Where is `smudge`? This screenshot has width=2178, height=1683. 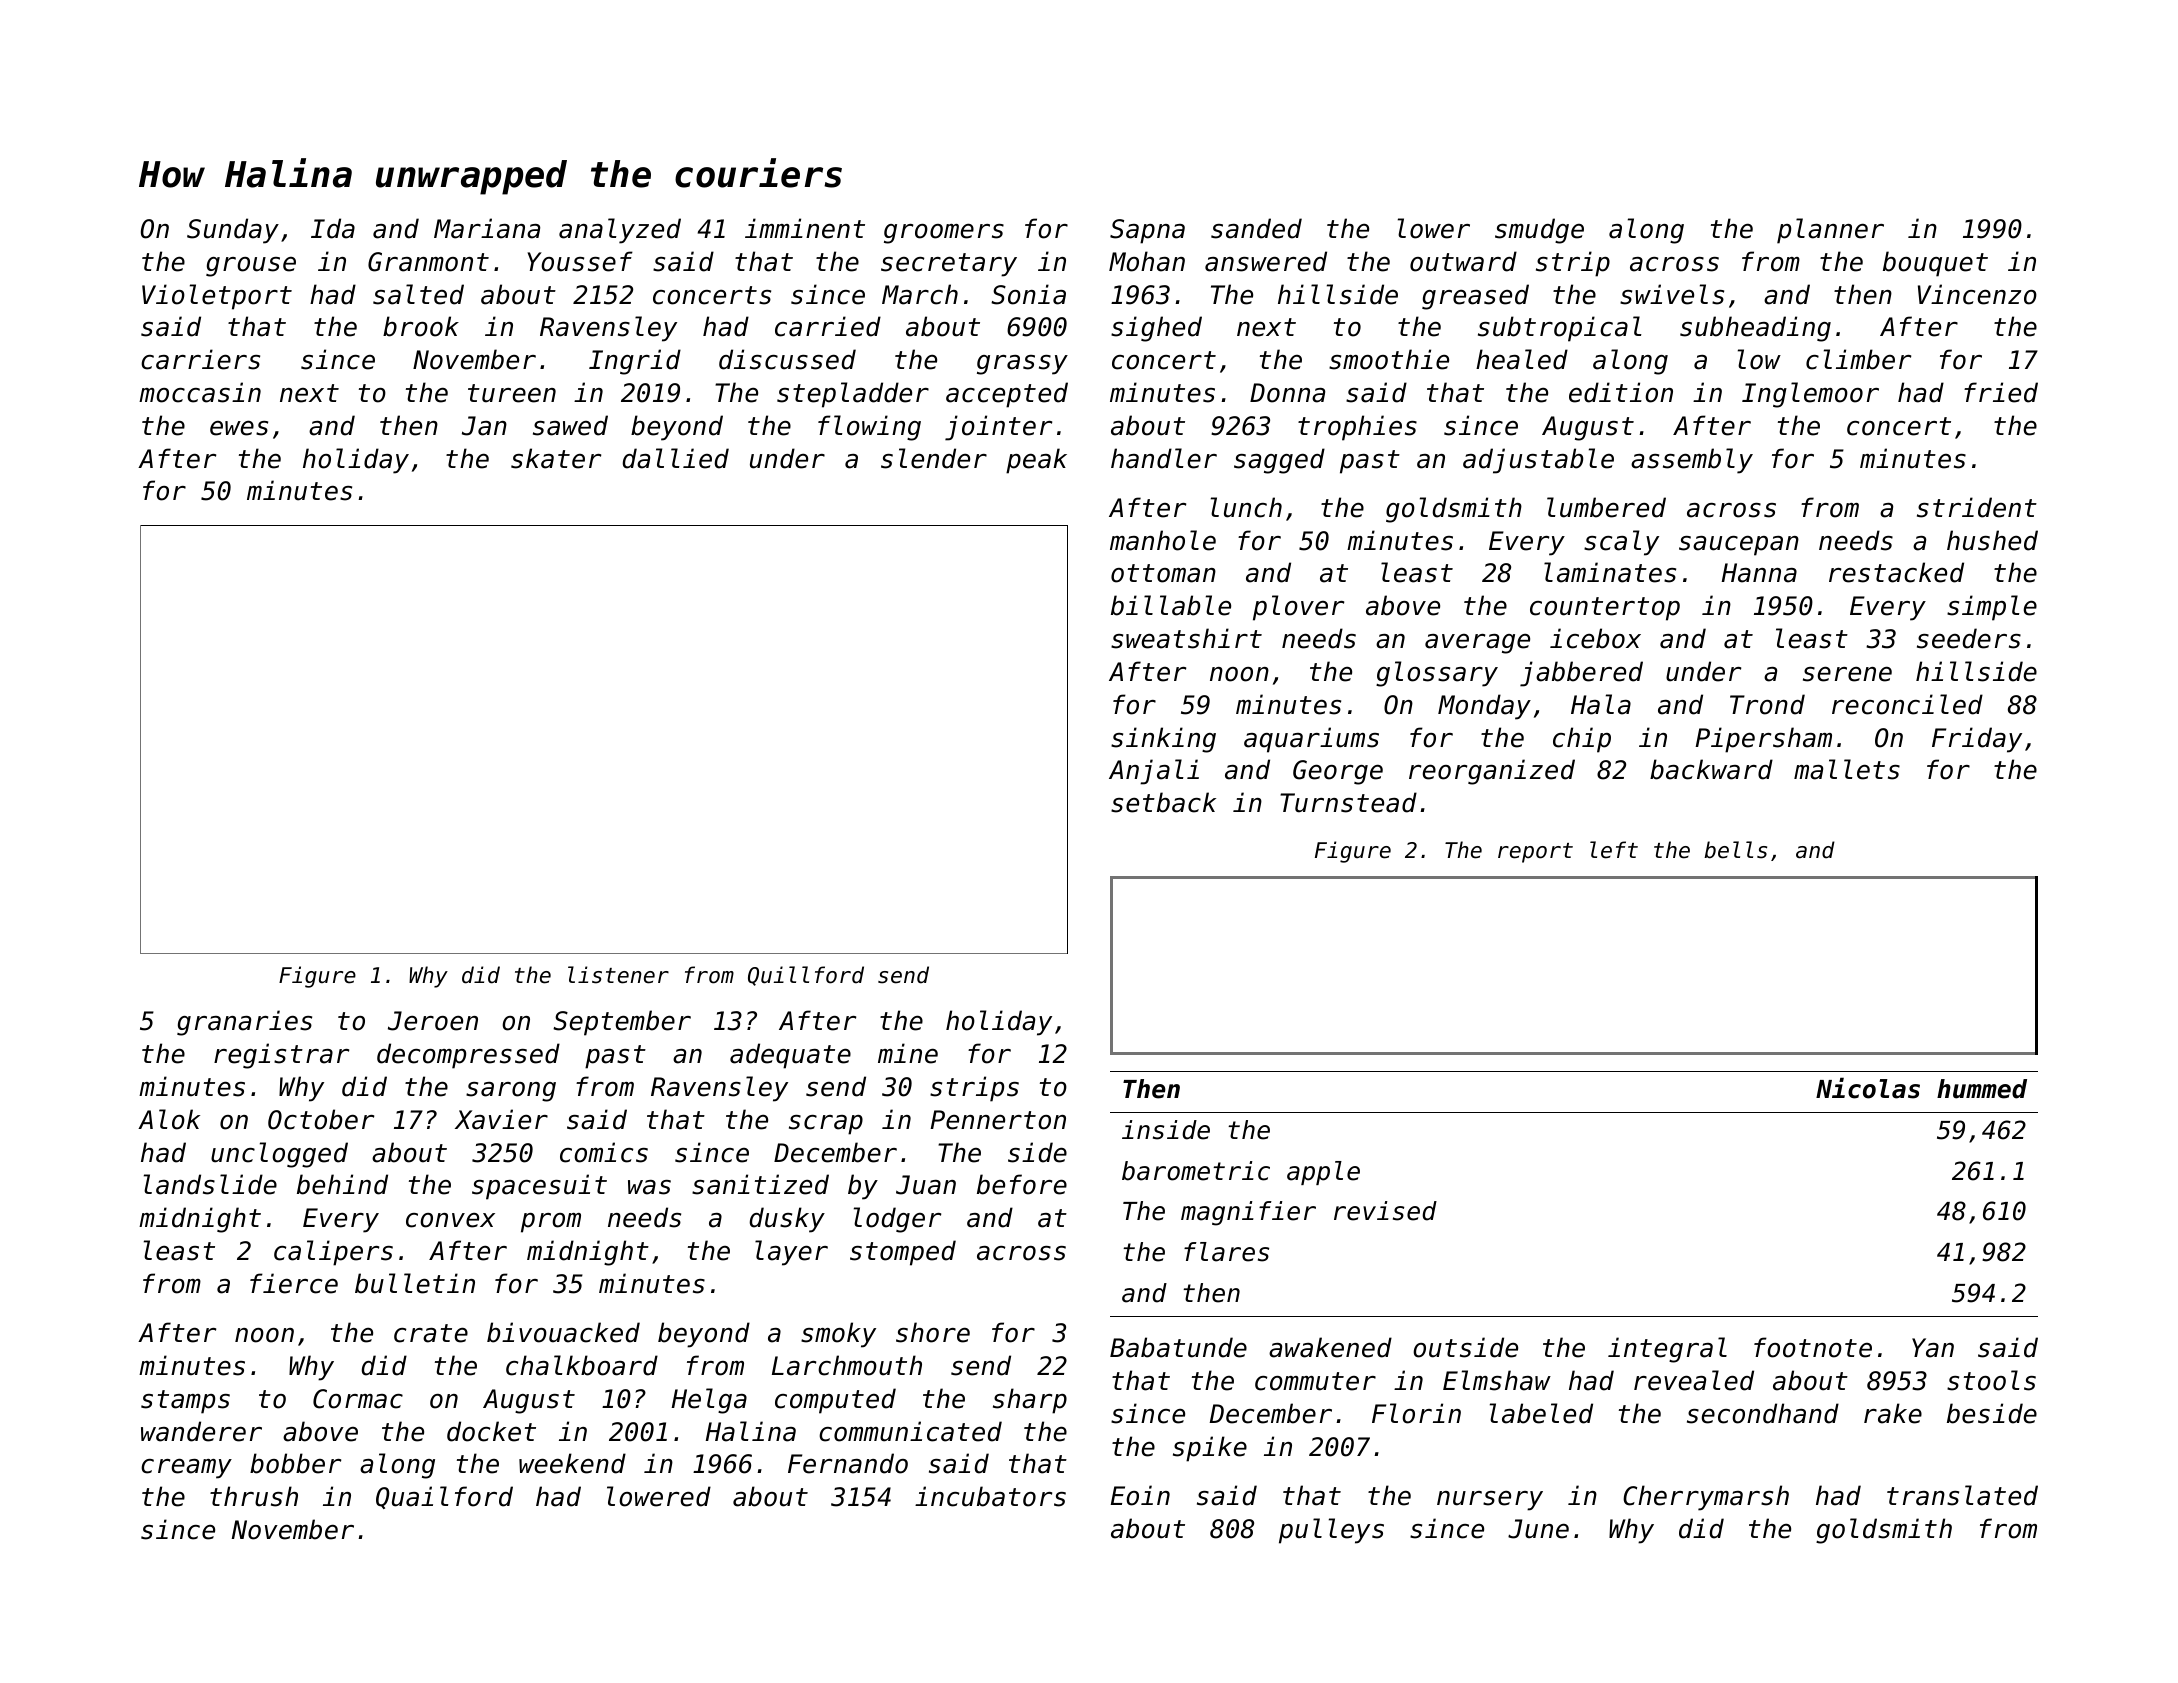
smudge is located at coordinates (1539, 231).
